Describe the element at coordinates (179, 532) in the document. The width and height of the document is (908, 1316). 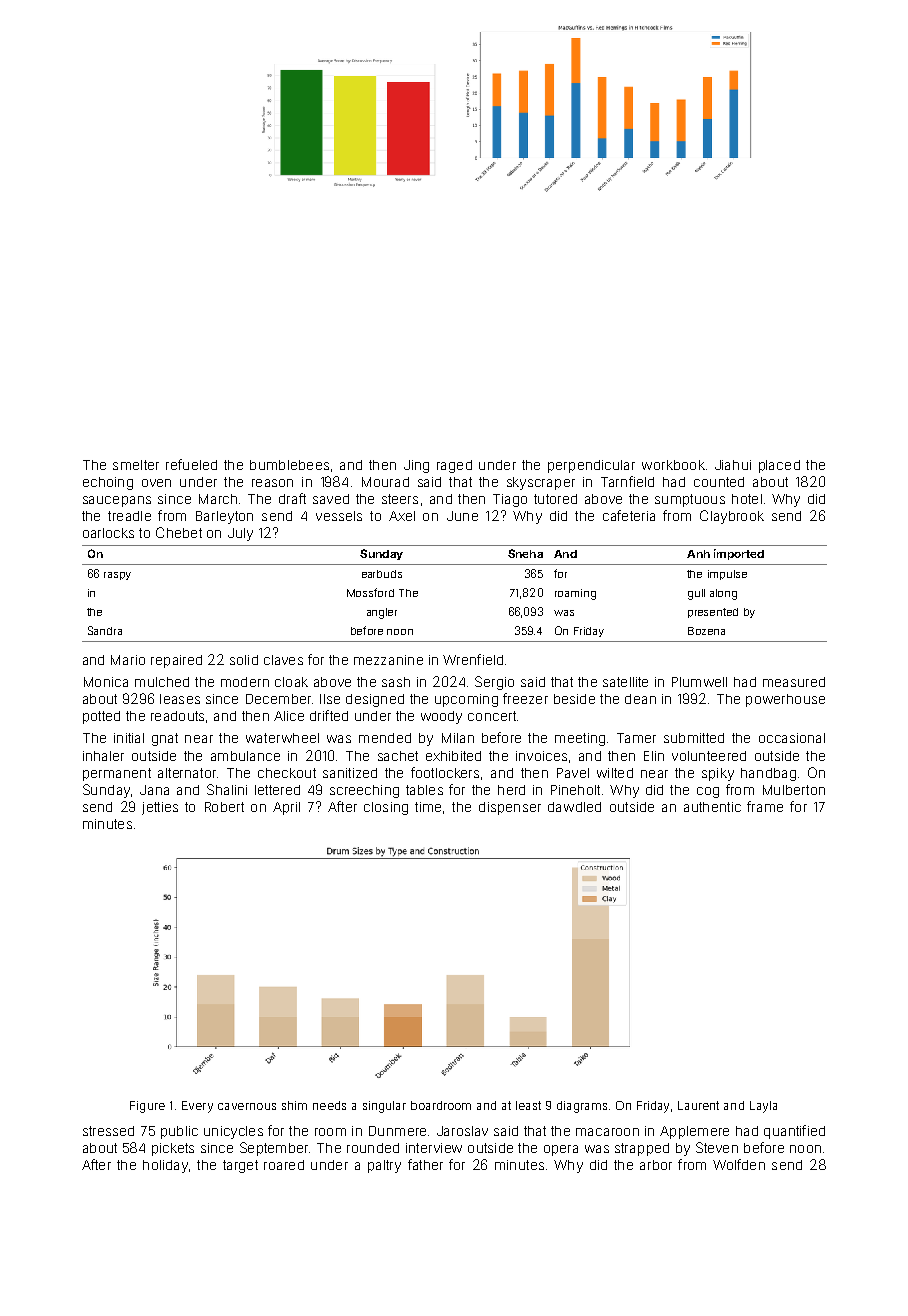
I see `Chebet` at that location.
